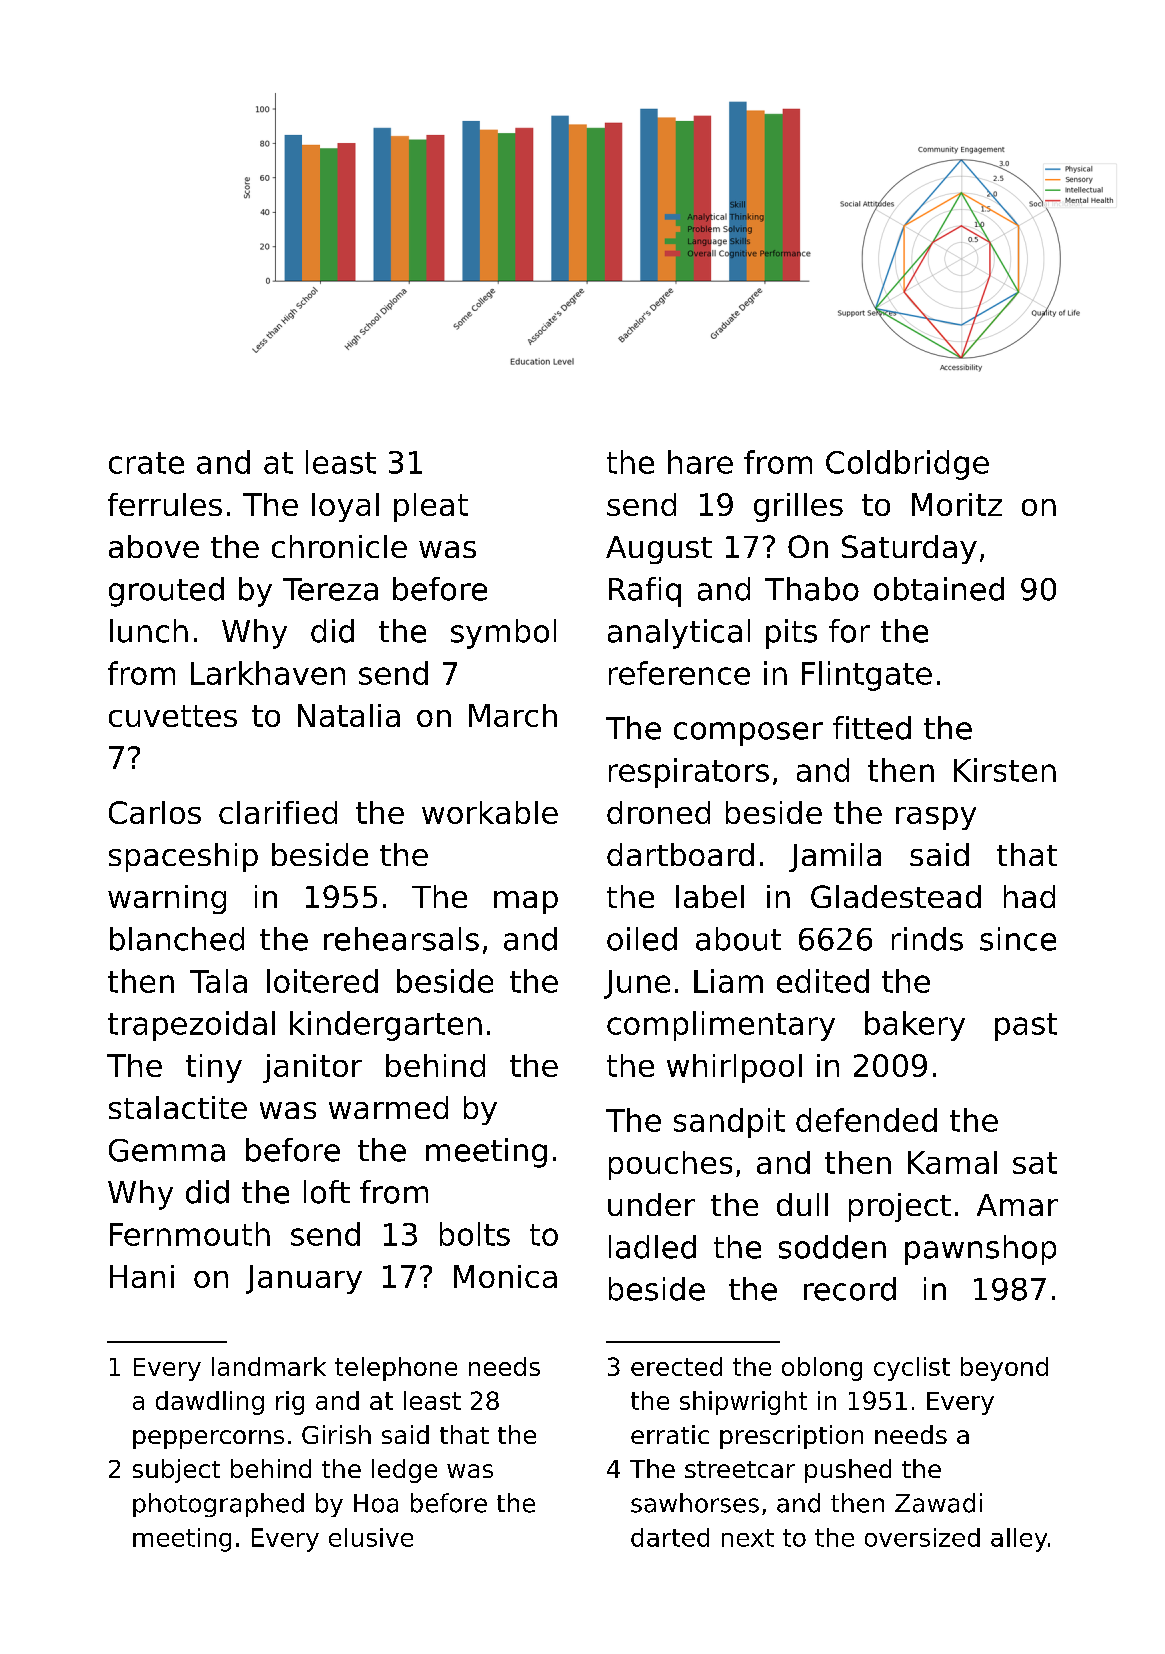  What do you see at coordinates (1026, 1027) in the image?
I see `past` at bounding box center [1026, 1027].
